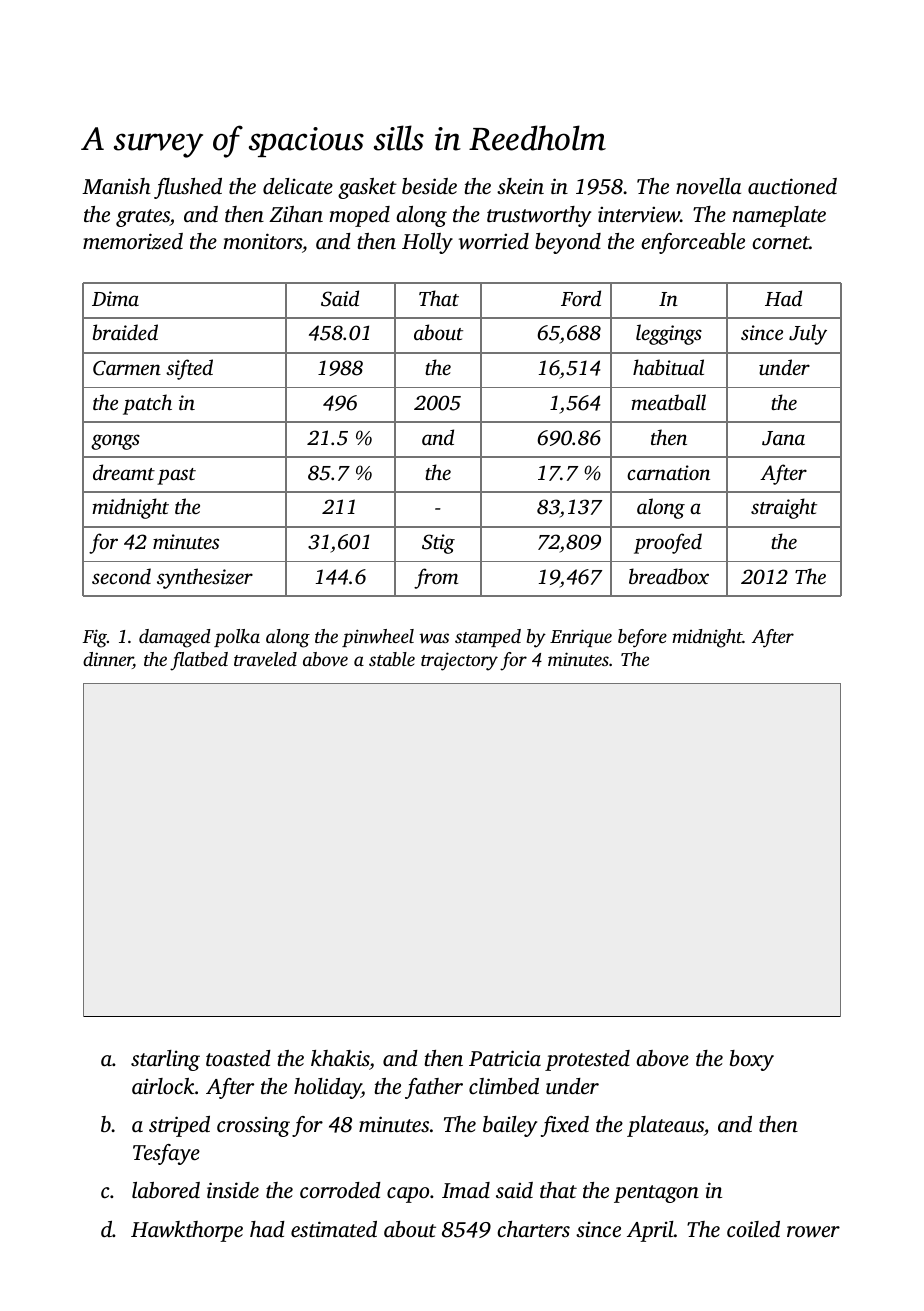  What do you see at coordinates (459, 661) in the page?
I see `trajectory` at bounding box center [459, 661].
